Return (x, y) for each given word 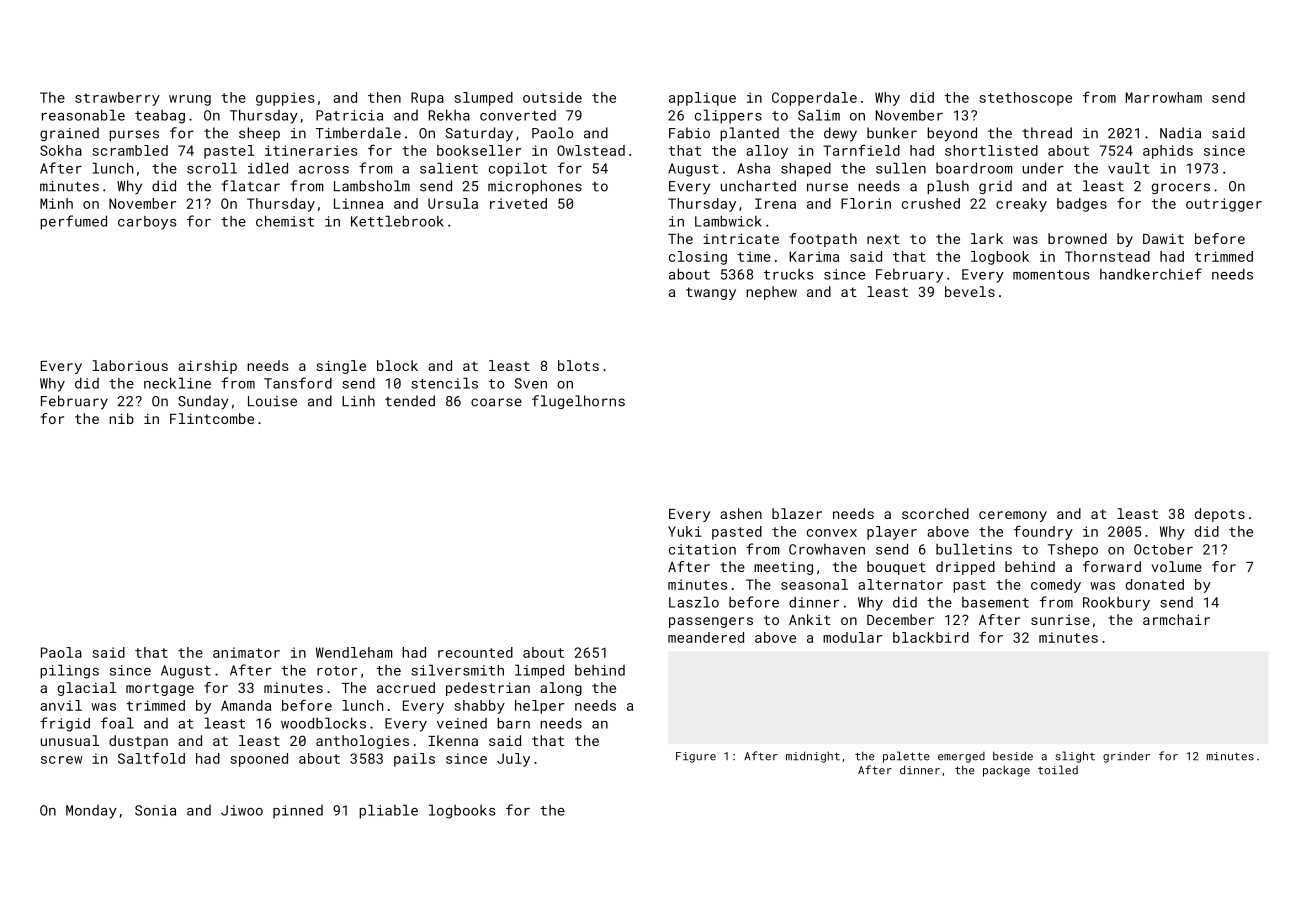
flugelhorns (578, 402)
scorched (935, 513)
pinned (298, 812)
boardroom (974, 168)
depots (1220, 515)
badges (1082, 205)
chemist (285, 221)
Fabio (689, 133)
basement (995, 602)
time (754, 256)
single (341, 367)
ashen (741, 513)
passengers (711, 622)
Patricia (349, 115)
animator (246, 652)
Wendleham (354, 652)
